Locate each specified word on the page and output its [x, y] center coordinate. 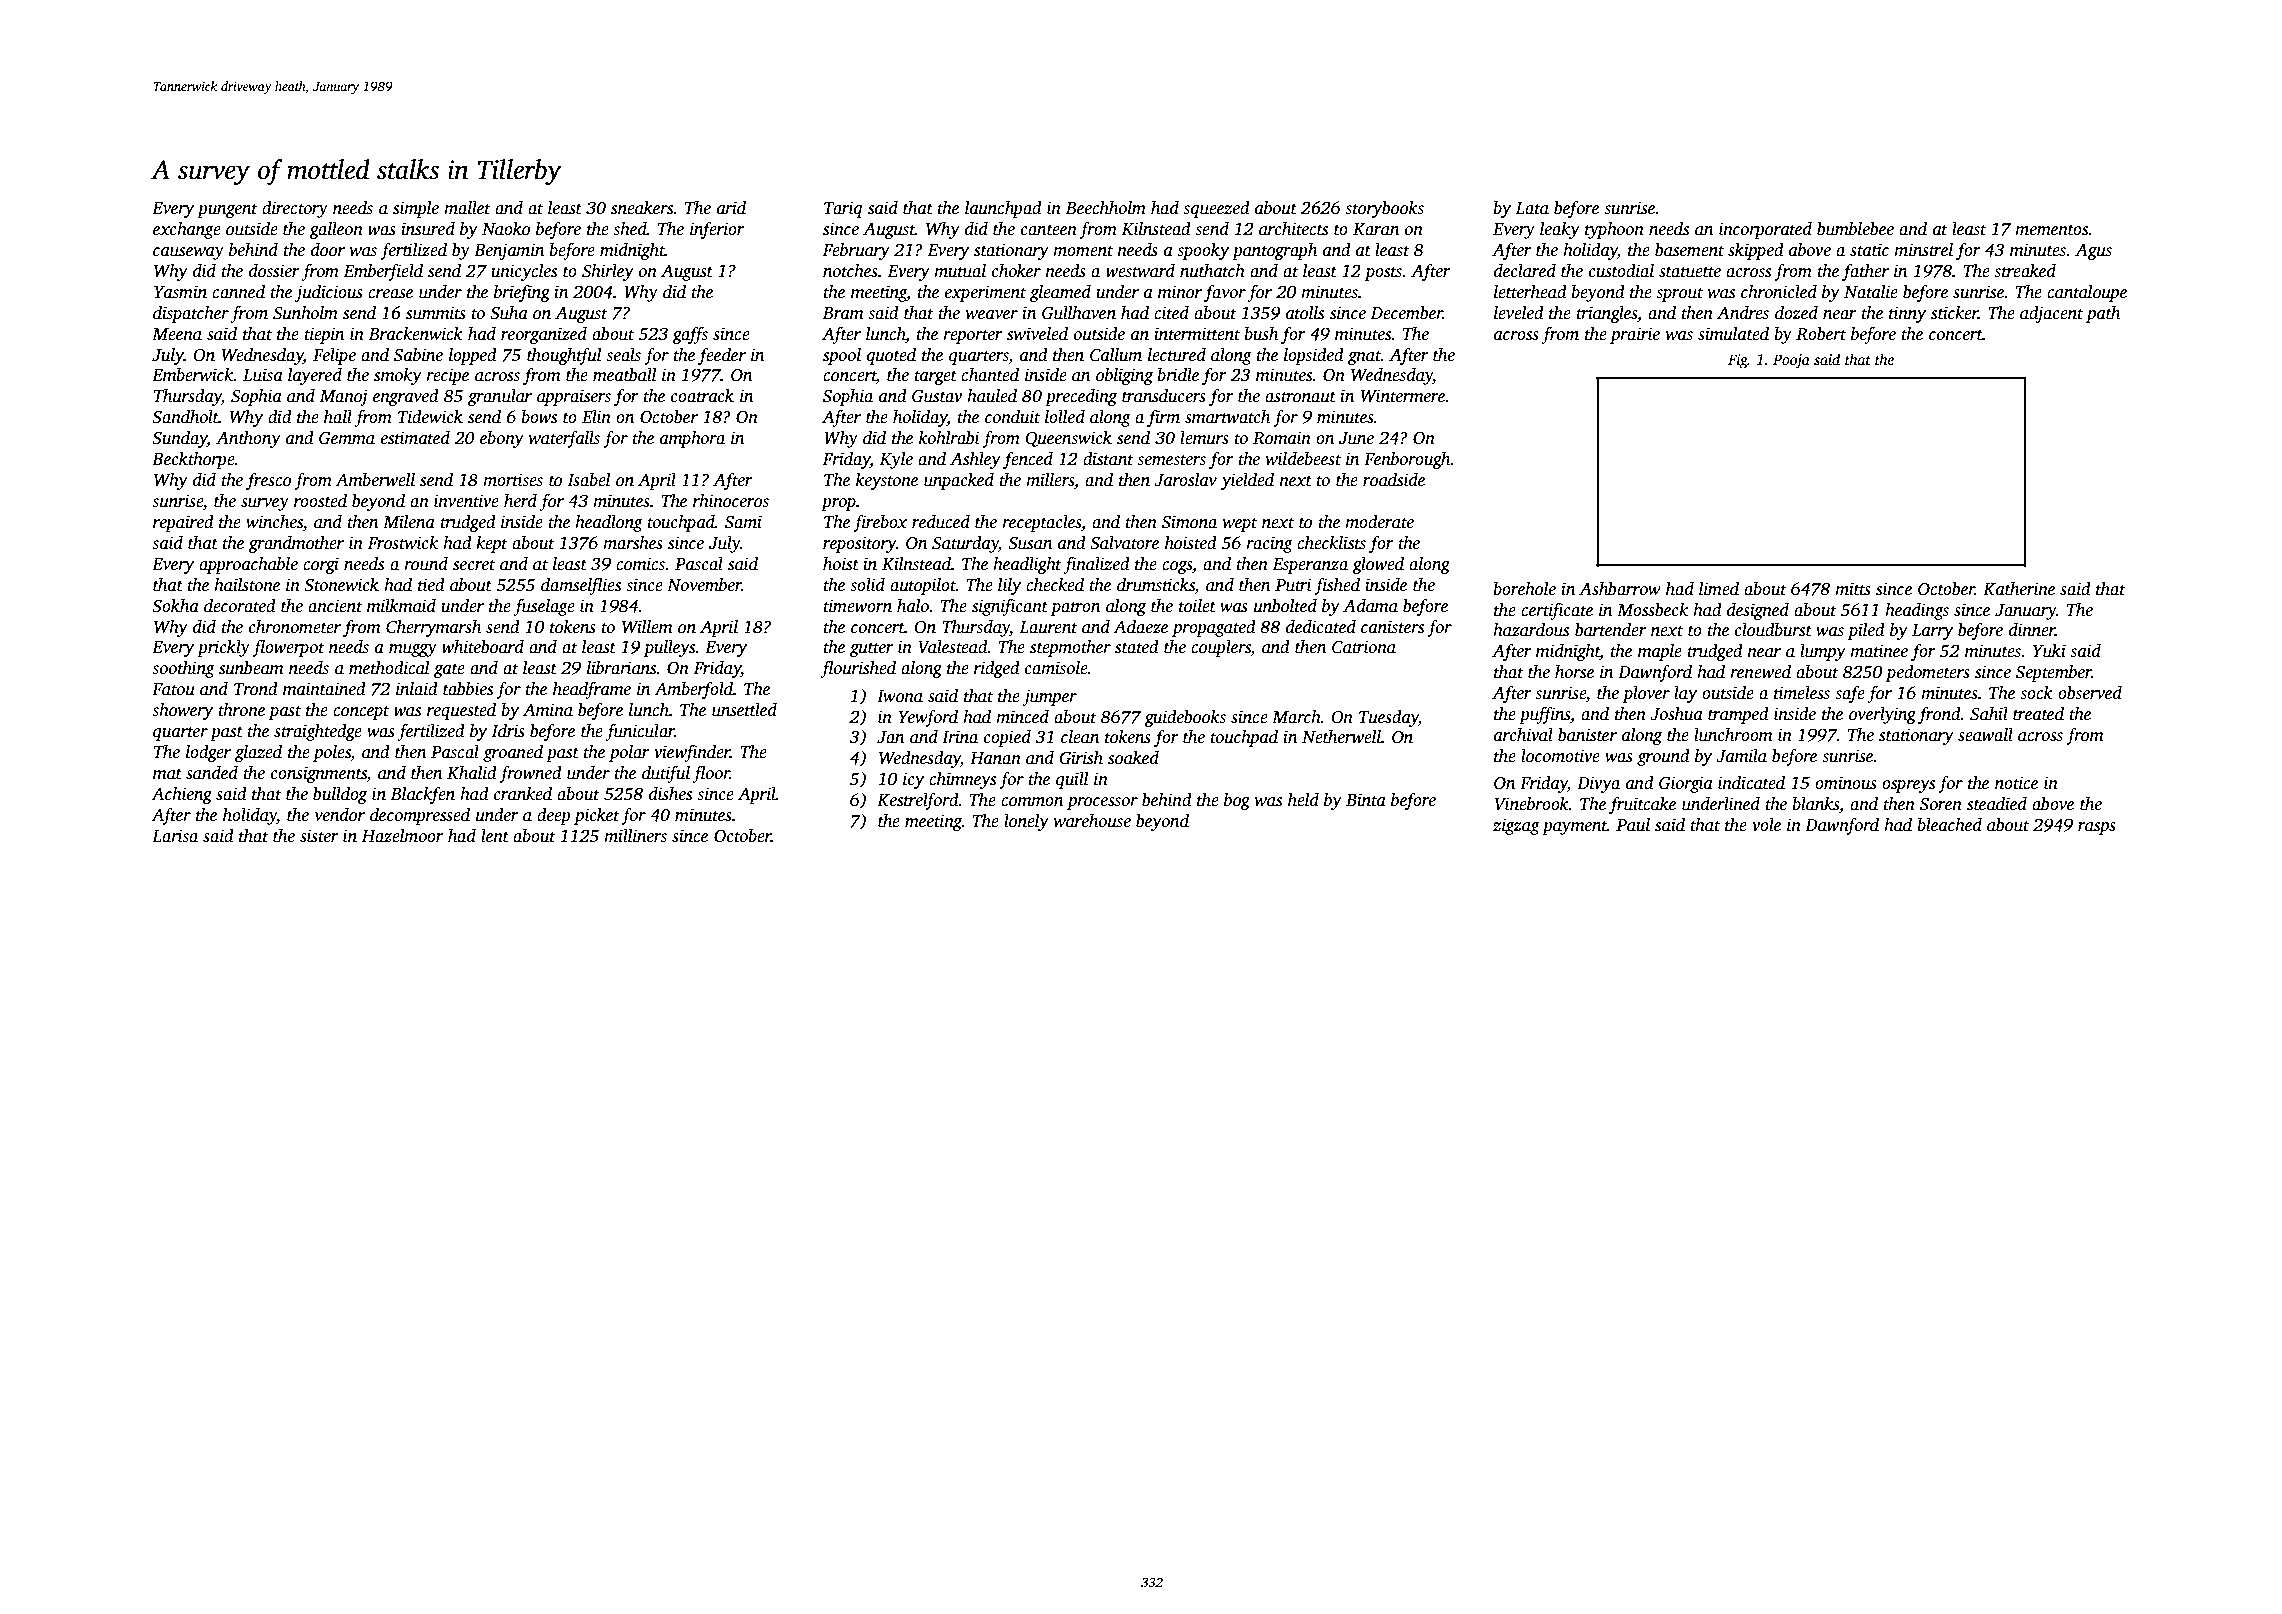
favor [1225, 293]
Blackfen [423, 795]
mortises [513, 480]
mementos [2051, 230]
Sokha [175, 606]
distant [1108, 459]
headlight [1027, 565]
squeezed [1216, 209]
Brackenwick [416, 334]
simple [416, 209]
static [1869, 250]
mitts [1853, 589]
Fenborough [1407, 460]
